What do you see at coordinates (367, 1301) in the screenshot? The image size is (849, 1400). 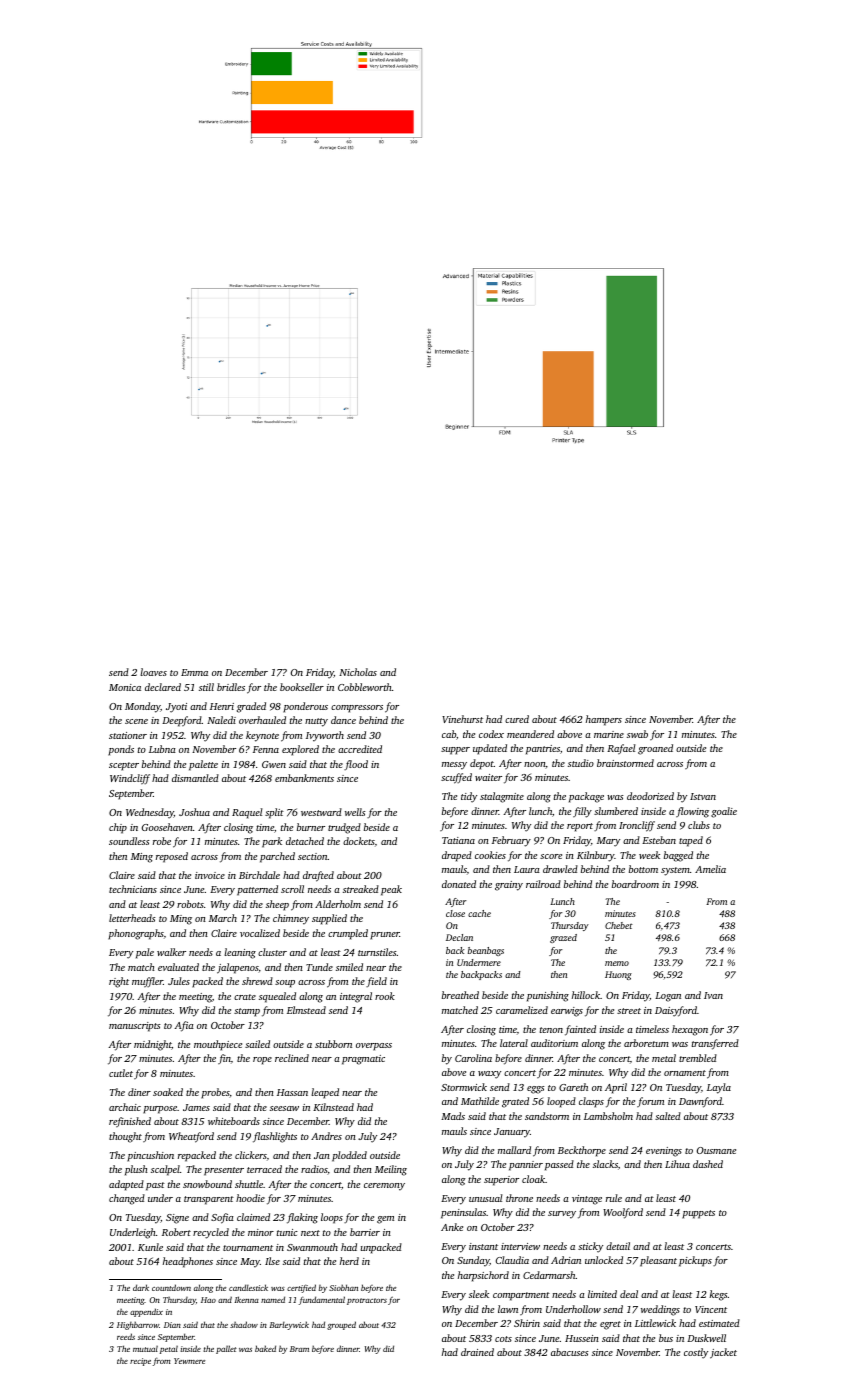 I see `protractors` at bounding box center [367, 1301].
